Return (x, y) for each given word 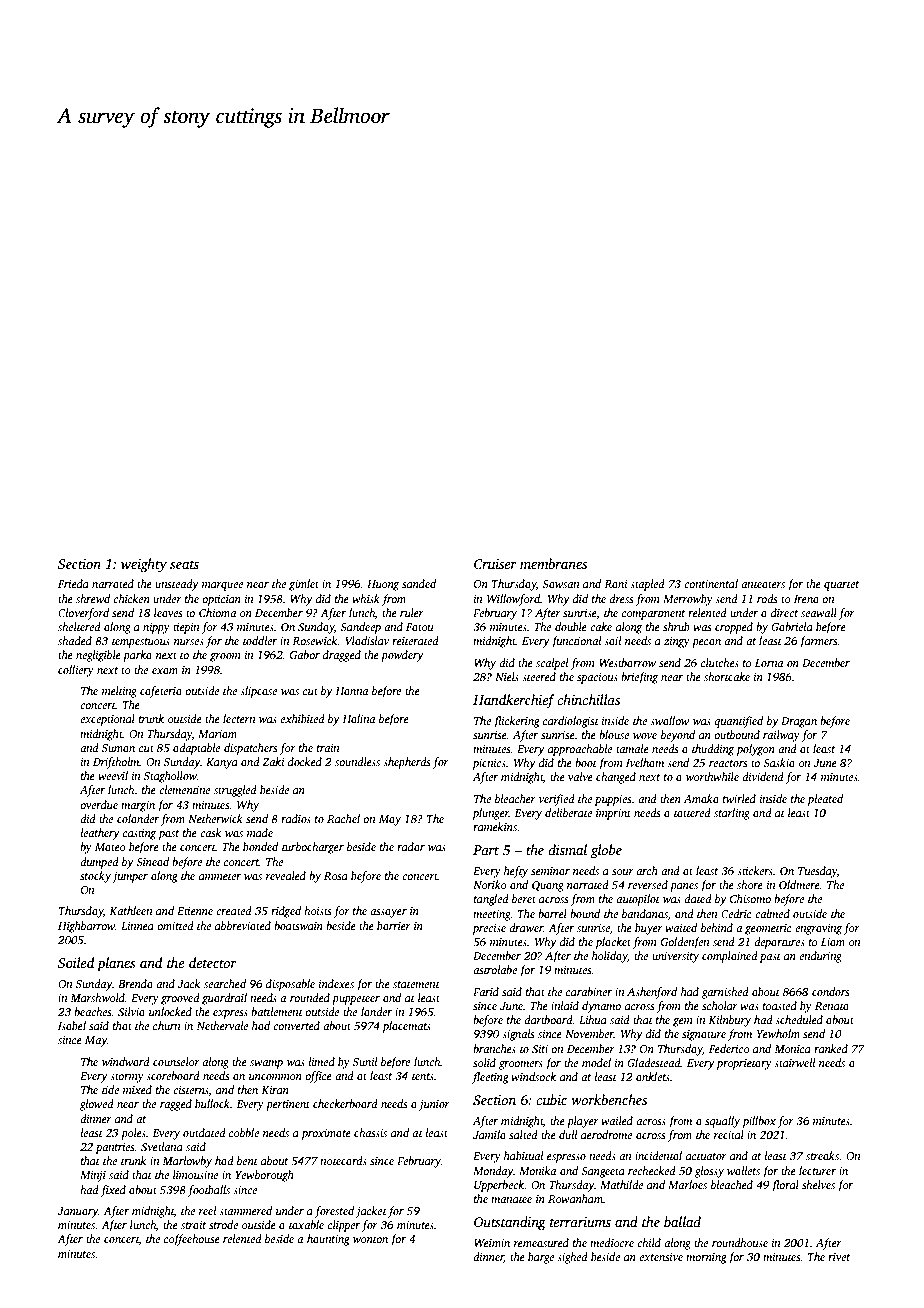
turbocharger (313, 848)
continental (711, 583)
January (78, 1212)
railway (781, 736)
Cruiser (495, 564)
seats (184, 564)
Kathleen (130, 910)
